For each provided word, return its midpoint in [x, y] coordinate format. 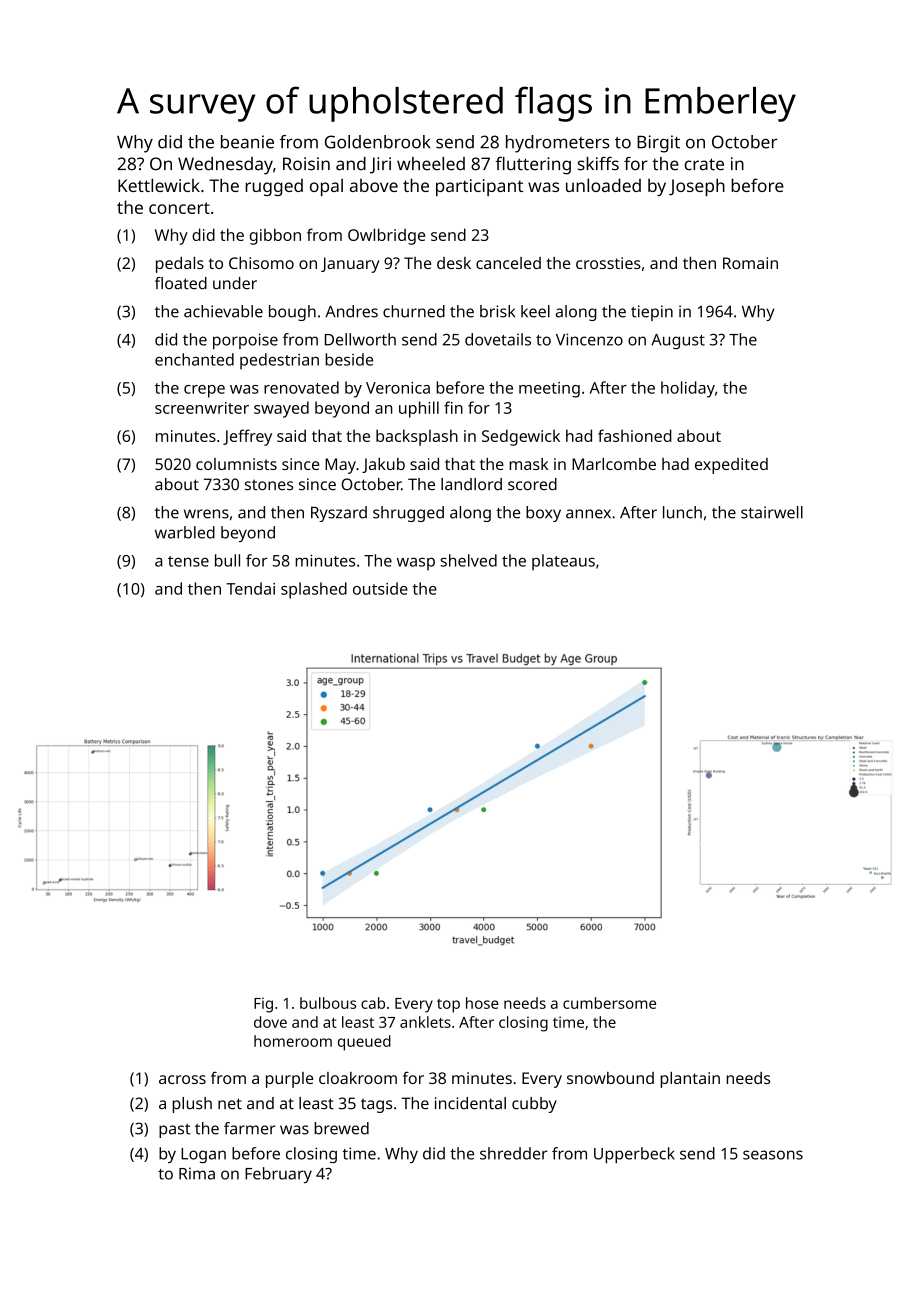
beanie [247, 142]
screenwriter [202, 408]
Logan [203, 1155]
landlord [471, 484]
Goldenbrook [377, 142]
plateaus [563, 562]
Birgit [658, 144]
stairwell [772, 512]
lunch [682, 512]
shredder [514, 1153]
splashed [314, 590]
